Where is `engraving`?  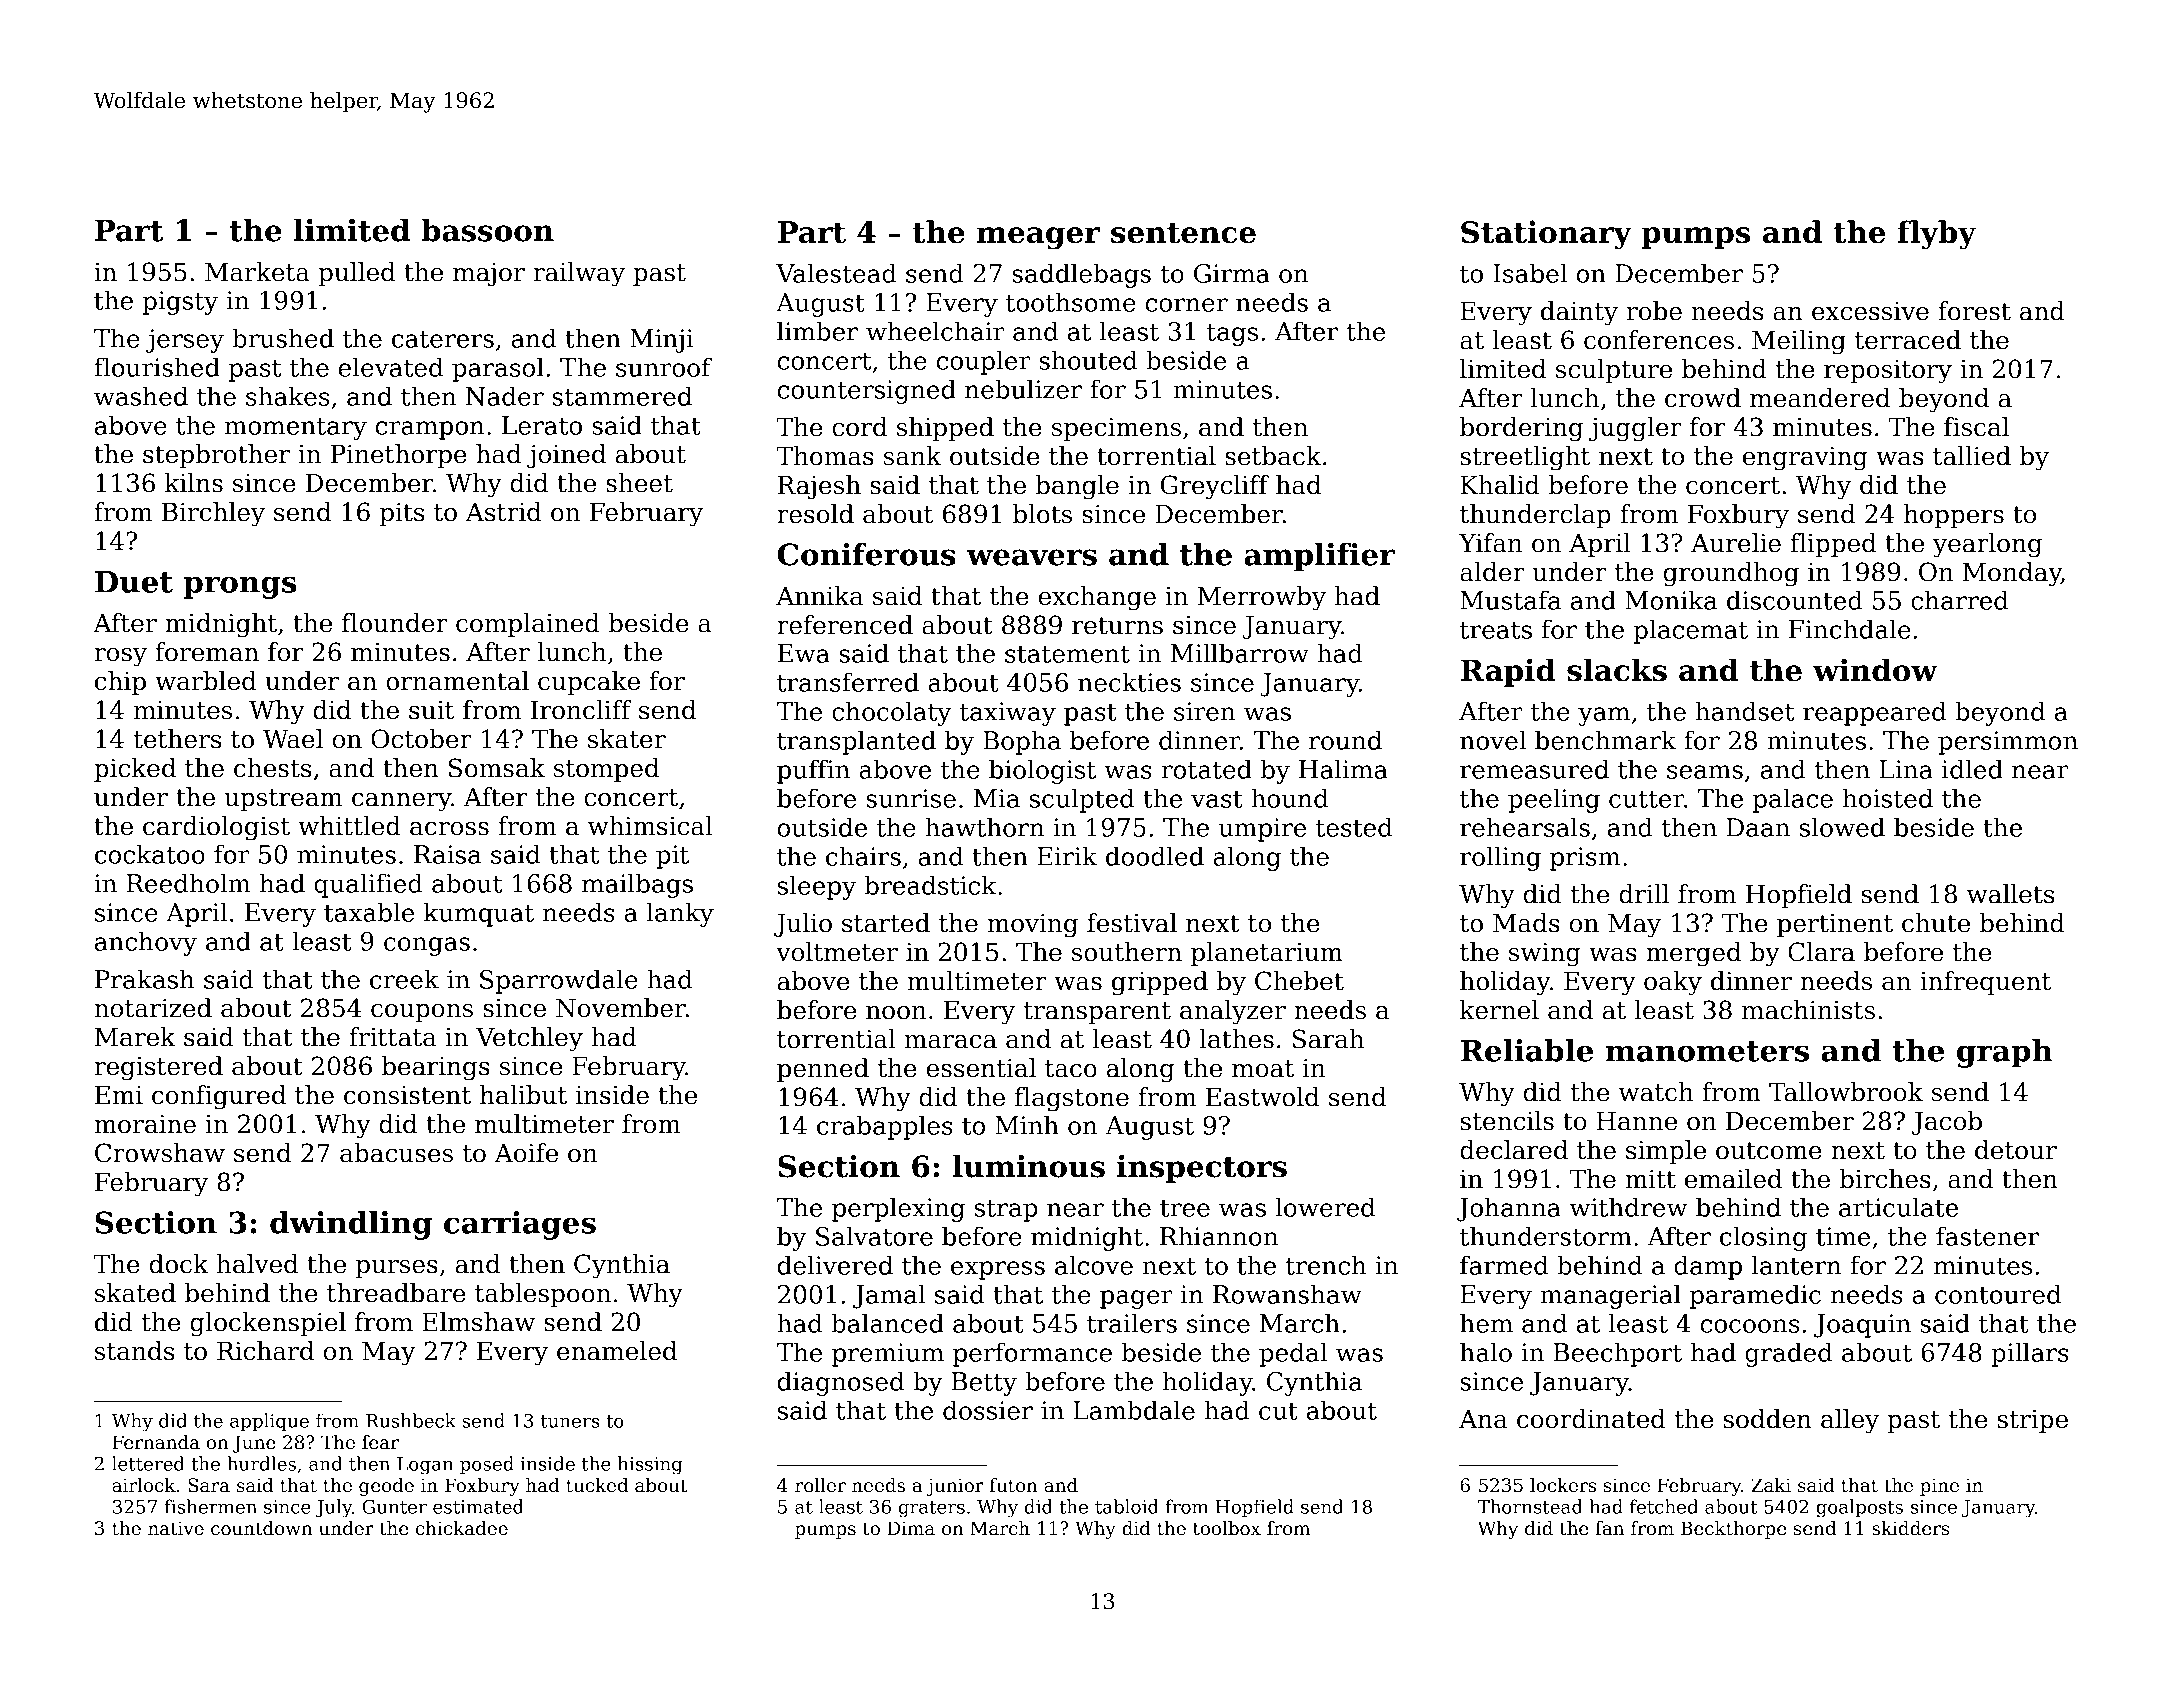 engraving is located at coordinates (1805, 459).
